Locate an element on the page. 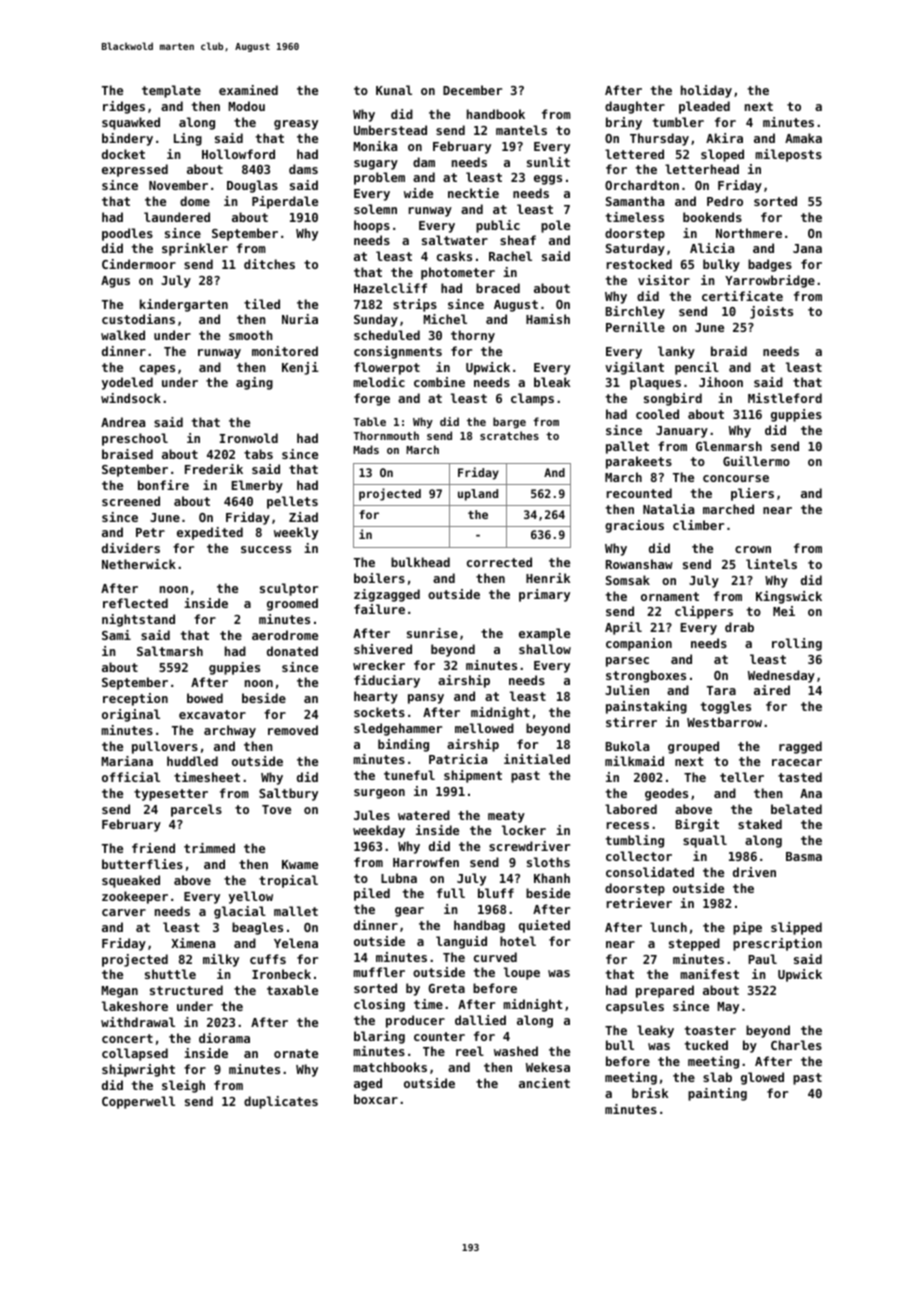 This document has height=1308, width=924. diorama is located at coordinates (224, 1038).
